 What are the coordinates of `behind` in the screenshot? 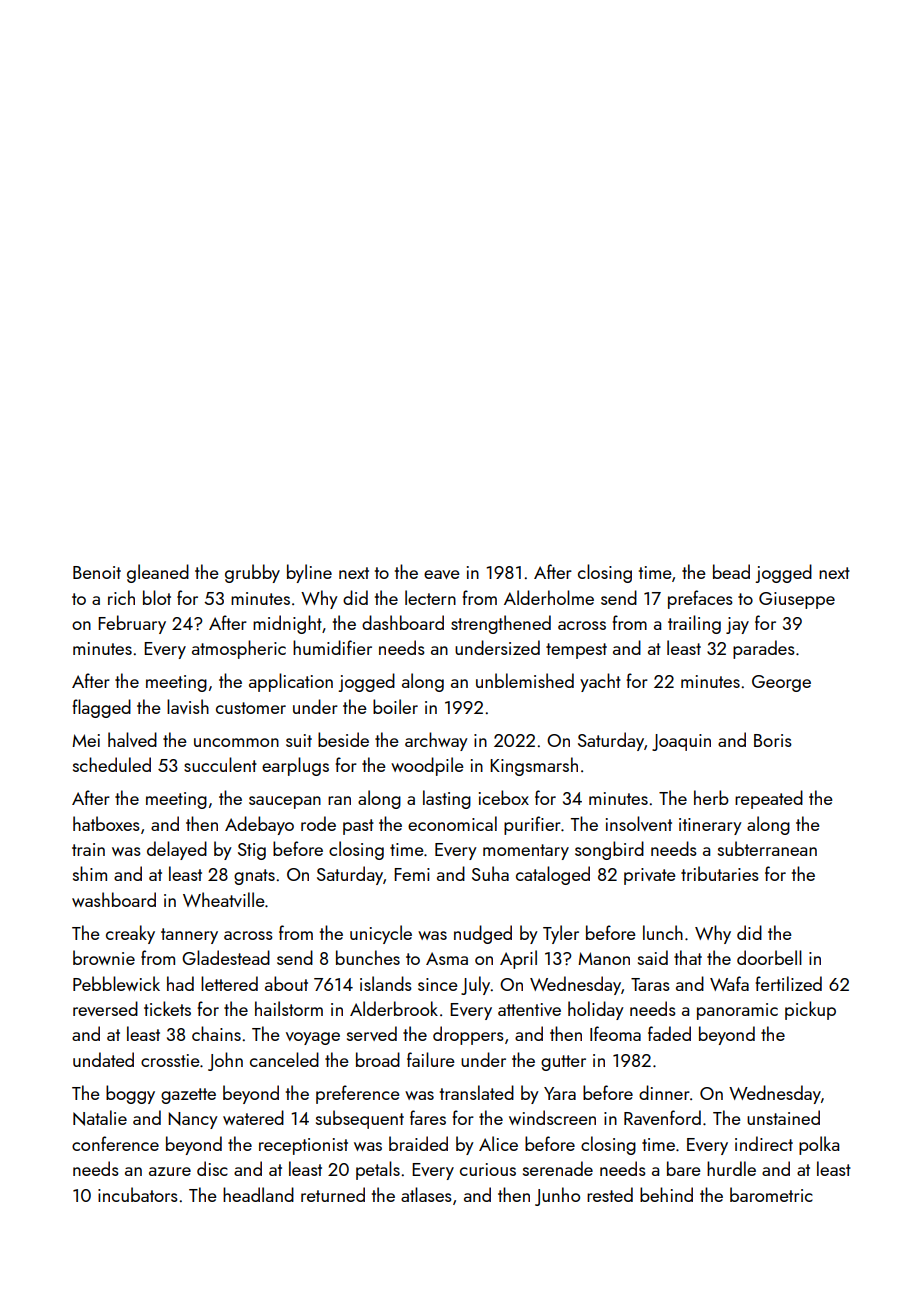 It's located at (666, 1194).
